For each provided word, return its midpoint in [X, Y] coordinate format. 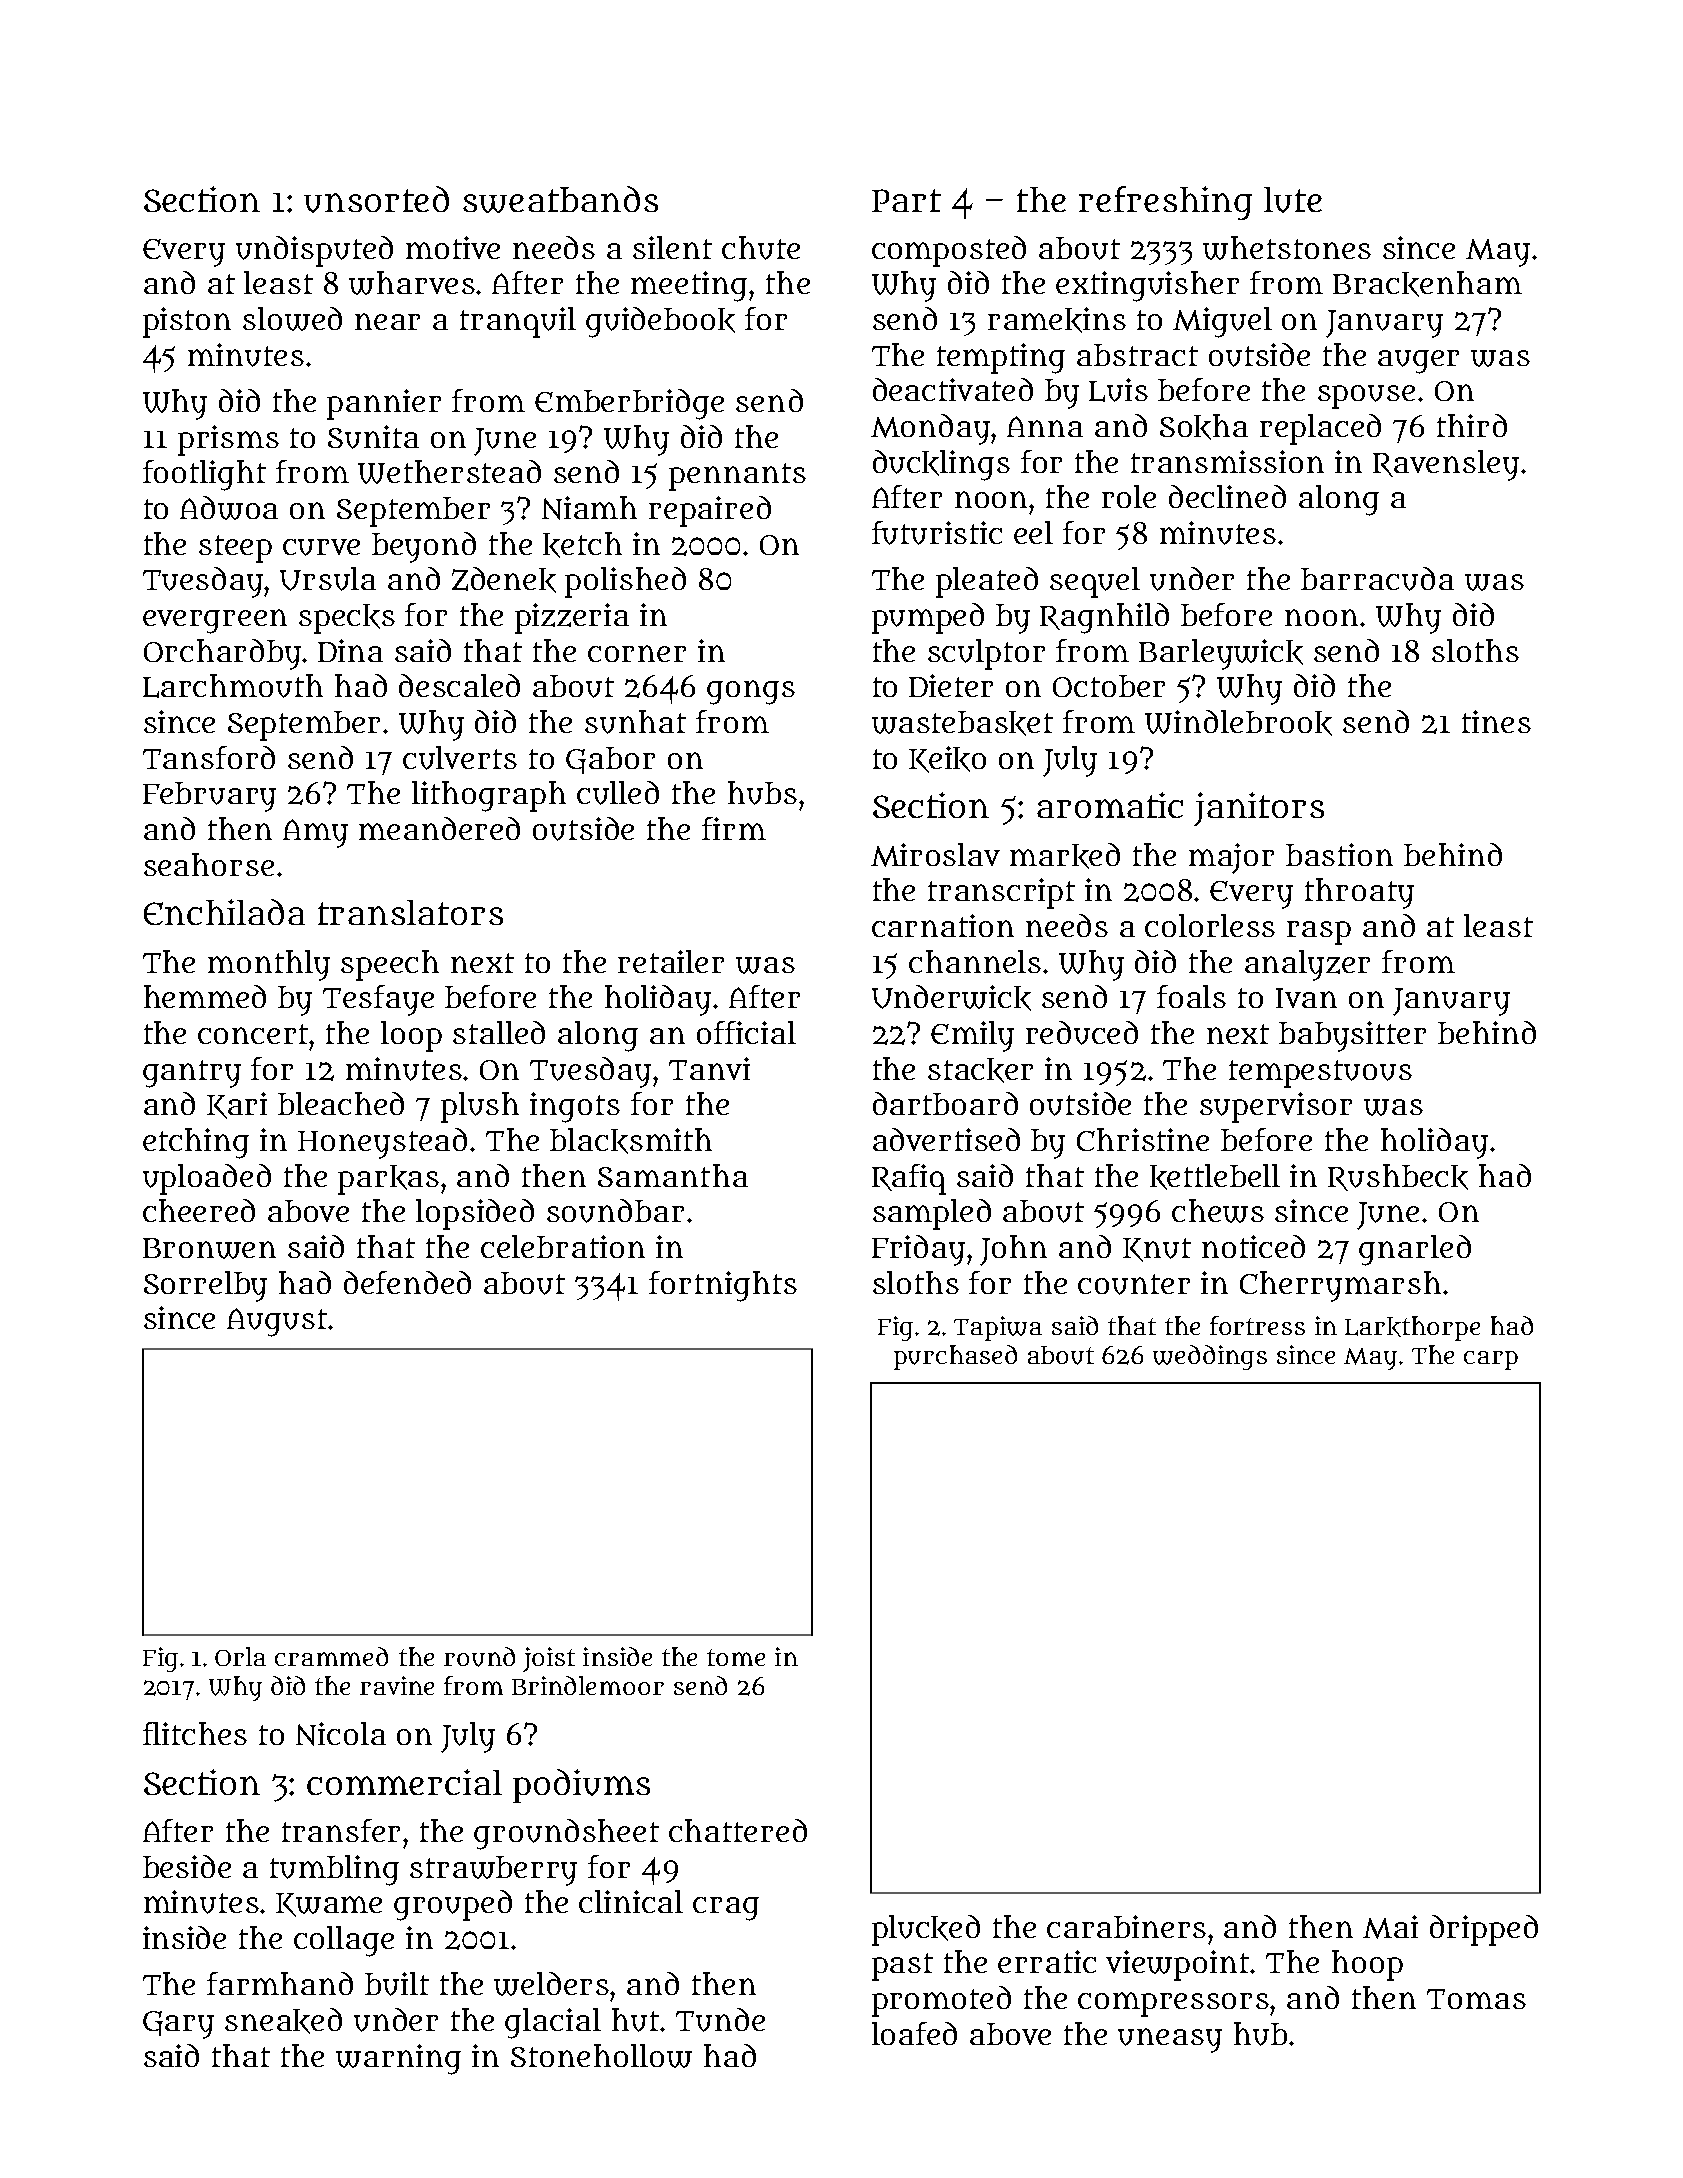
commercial [404, 1782]
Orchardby [223, 654]
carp [1491, 1360]
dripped [1484, 1930]
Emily [972, 1036]
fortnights [723, 1286]
